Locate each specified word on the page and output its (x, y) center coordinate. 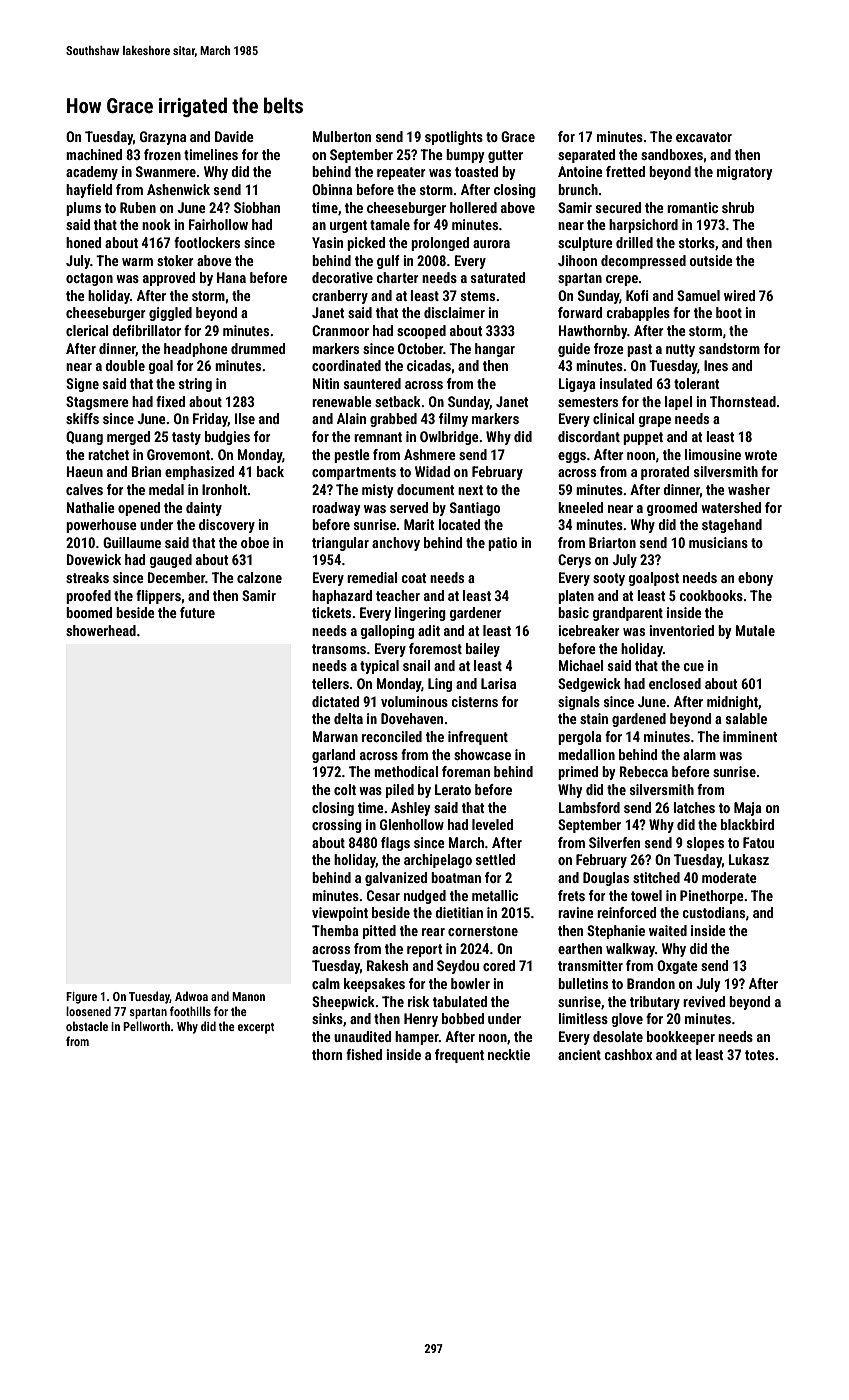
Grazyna (163, 138)
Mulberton (341, 136)
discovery (227, 526)
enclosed (675, 683)
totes (759, 1055)
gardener (475, 614)
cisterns (474, 701)
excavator (704, 137)
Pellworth (146, 1026)
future (197, 612)
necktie (509, 1054)
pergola (580, 738)
